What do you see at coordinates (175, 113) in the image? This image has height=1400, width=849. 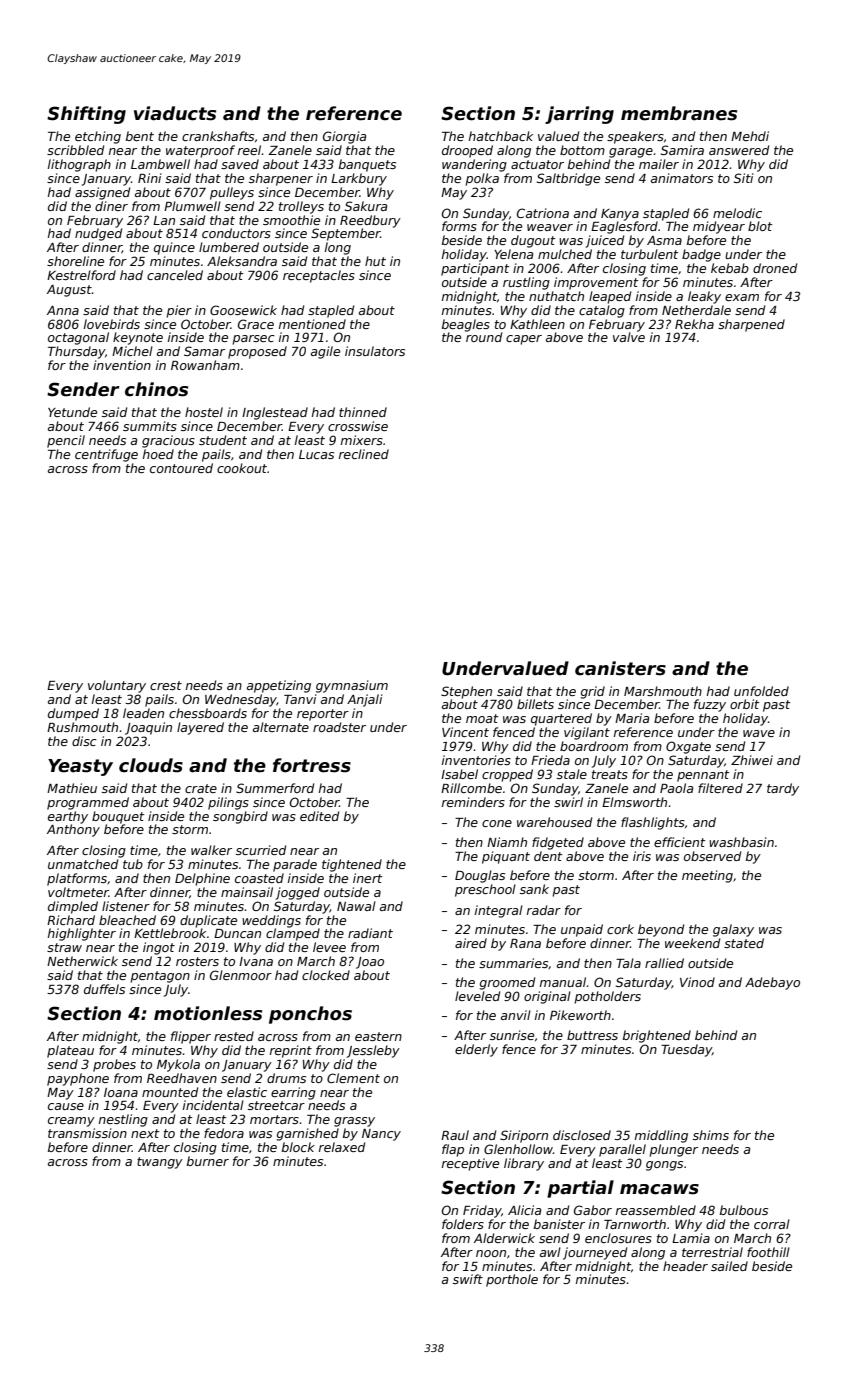 I see `viaducts` at bounding box center [175, 113].
